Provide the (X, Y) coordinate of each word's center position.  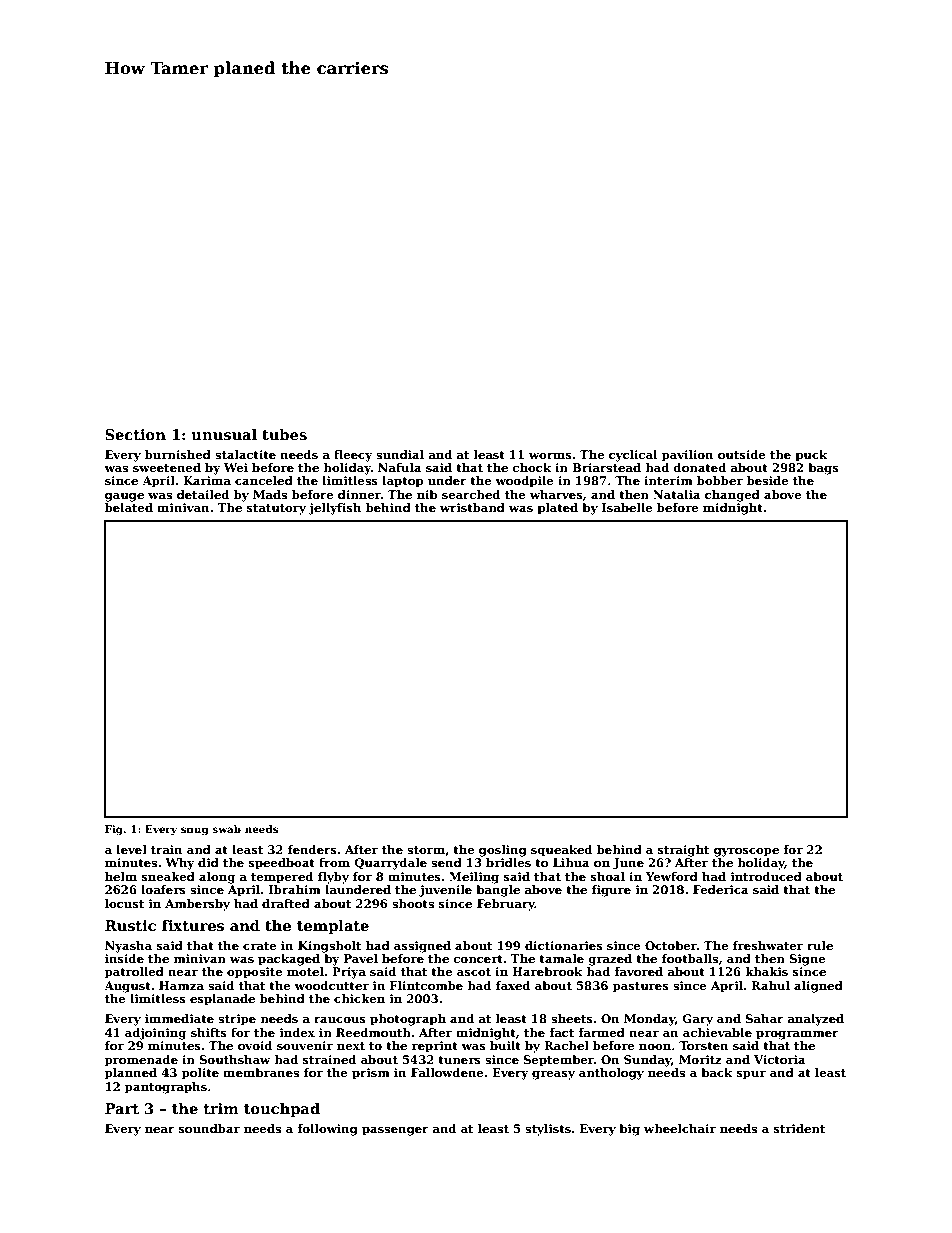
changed (732, 496)
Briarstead (606, 467)
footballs (690, 958)
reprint (435, 1047)
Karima (207, 480)
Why (180, 864)
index (297, 1032)
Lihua (571, 862)
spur (751, 1075)
